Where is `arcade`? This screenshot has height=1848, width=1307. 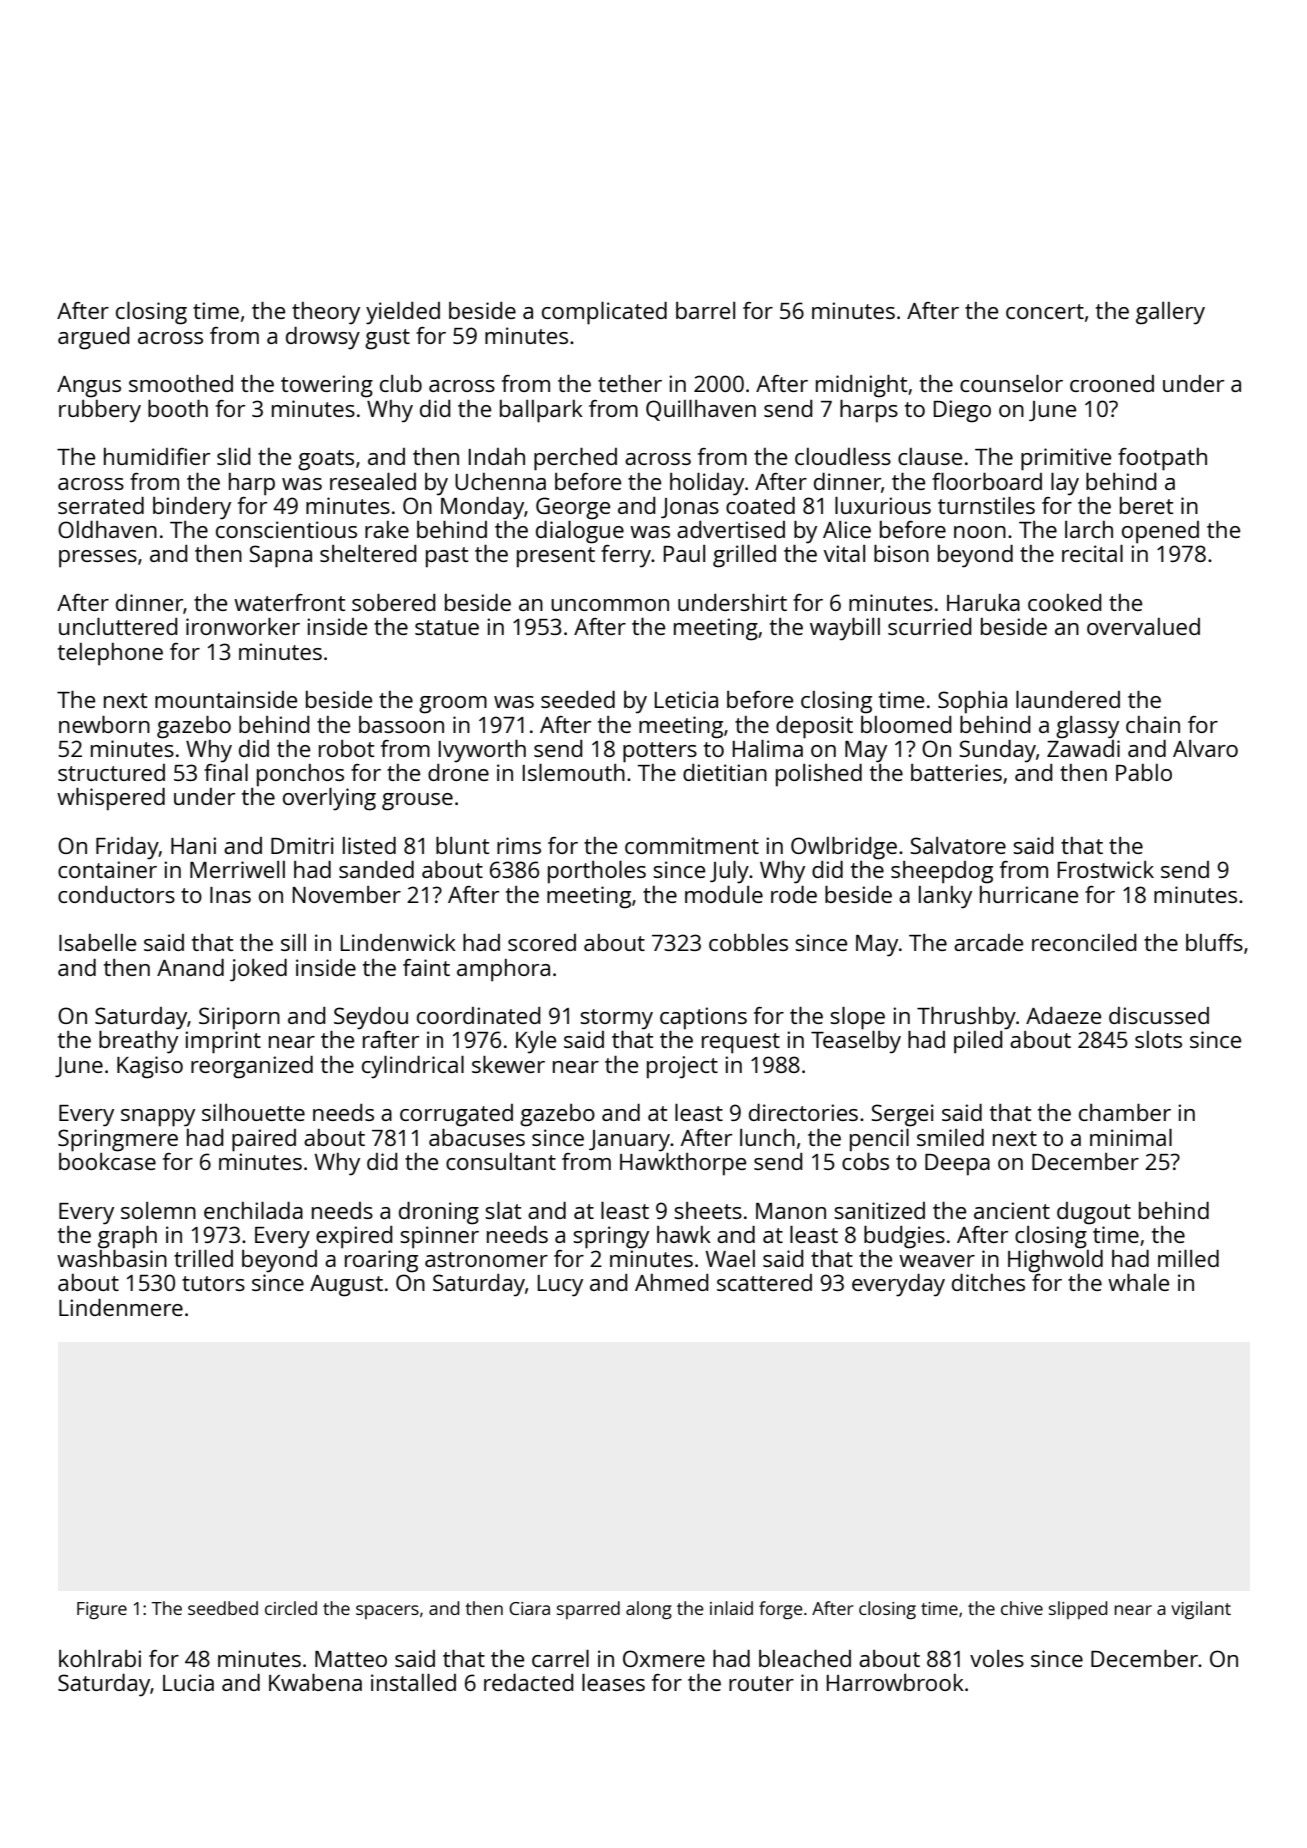 arcade is located at coordinates (988, 942).
